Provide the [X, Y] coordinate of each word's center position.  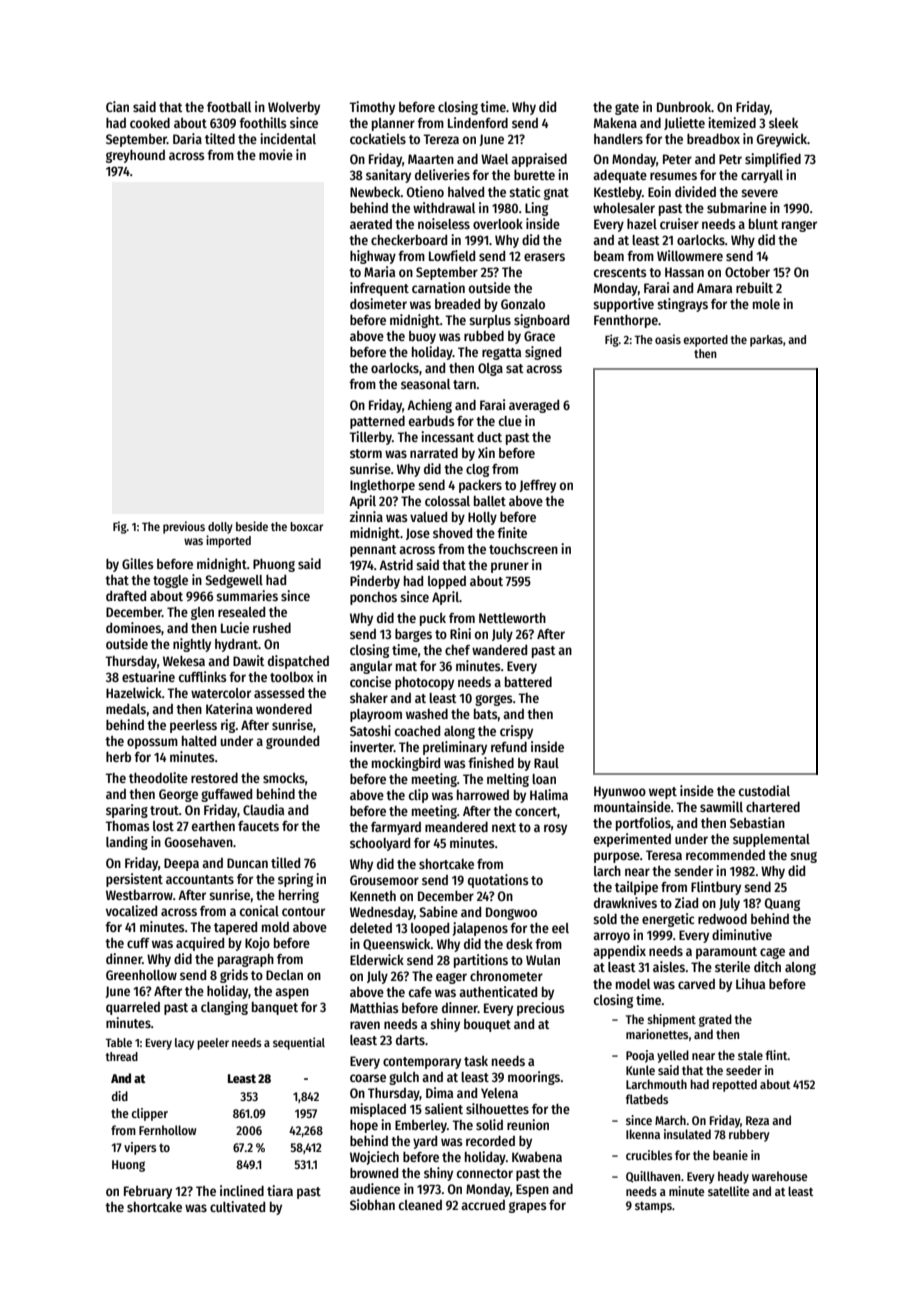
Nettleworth [512, 618]
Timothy [372, 108]
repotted [734, 1085]
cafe [420, 992]
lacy [184, 1044]
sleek [783, 123]
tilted [220, 138]
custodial [764, 790]
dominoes [133, 627]
